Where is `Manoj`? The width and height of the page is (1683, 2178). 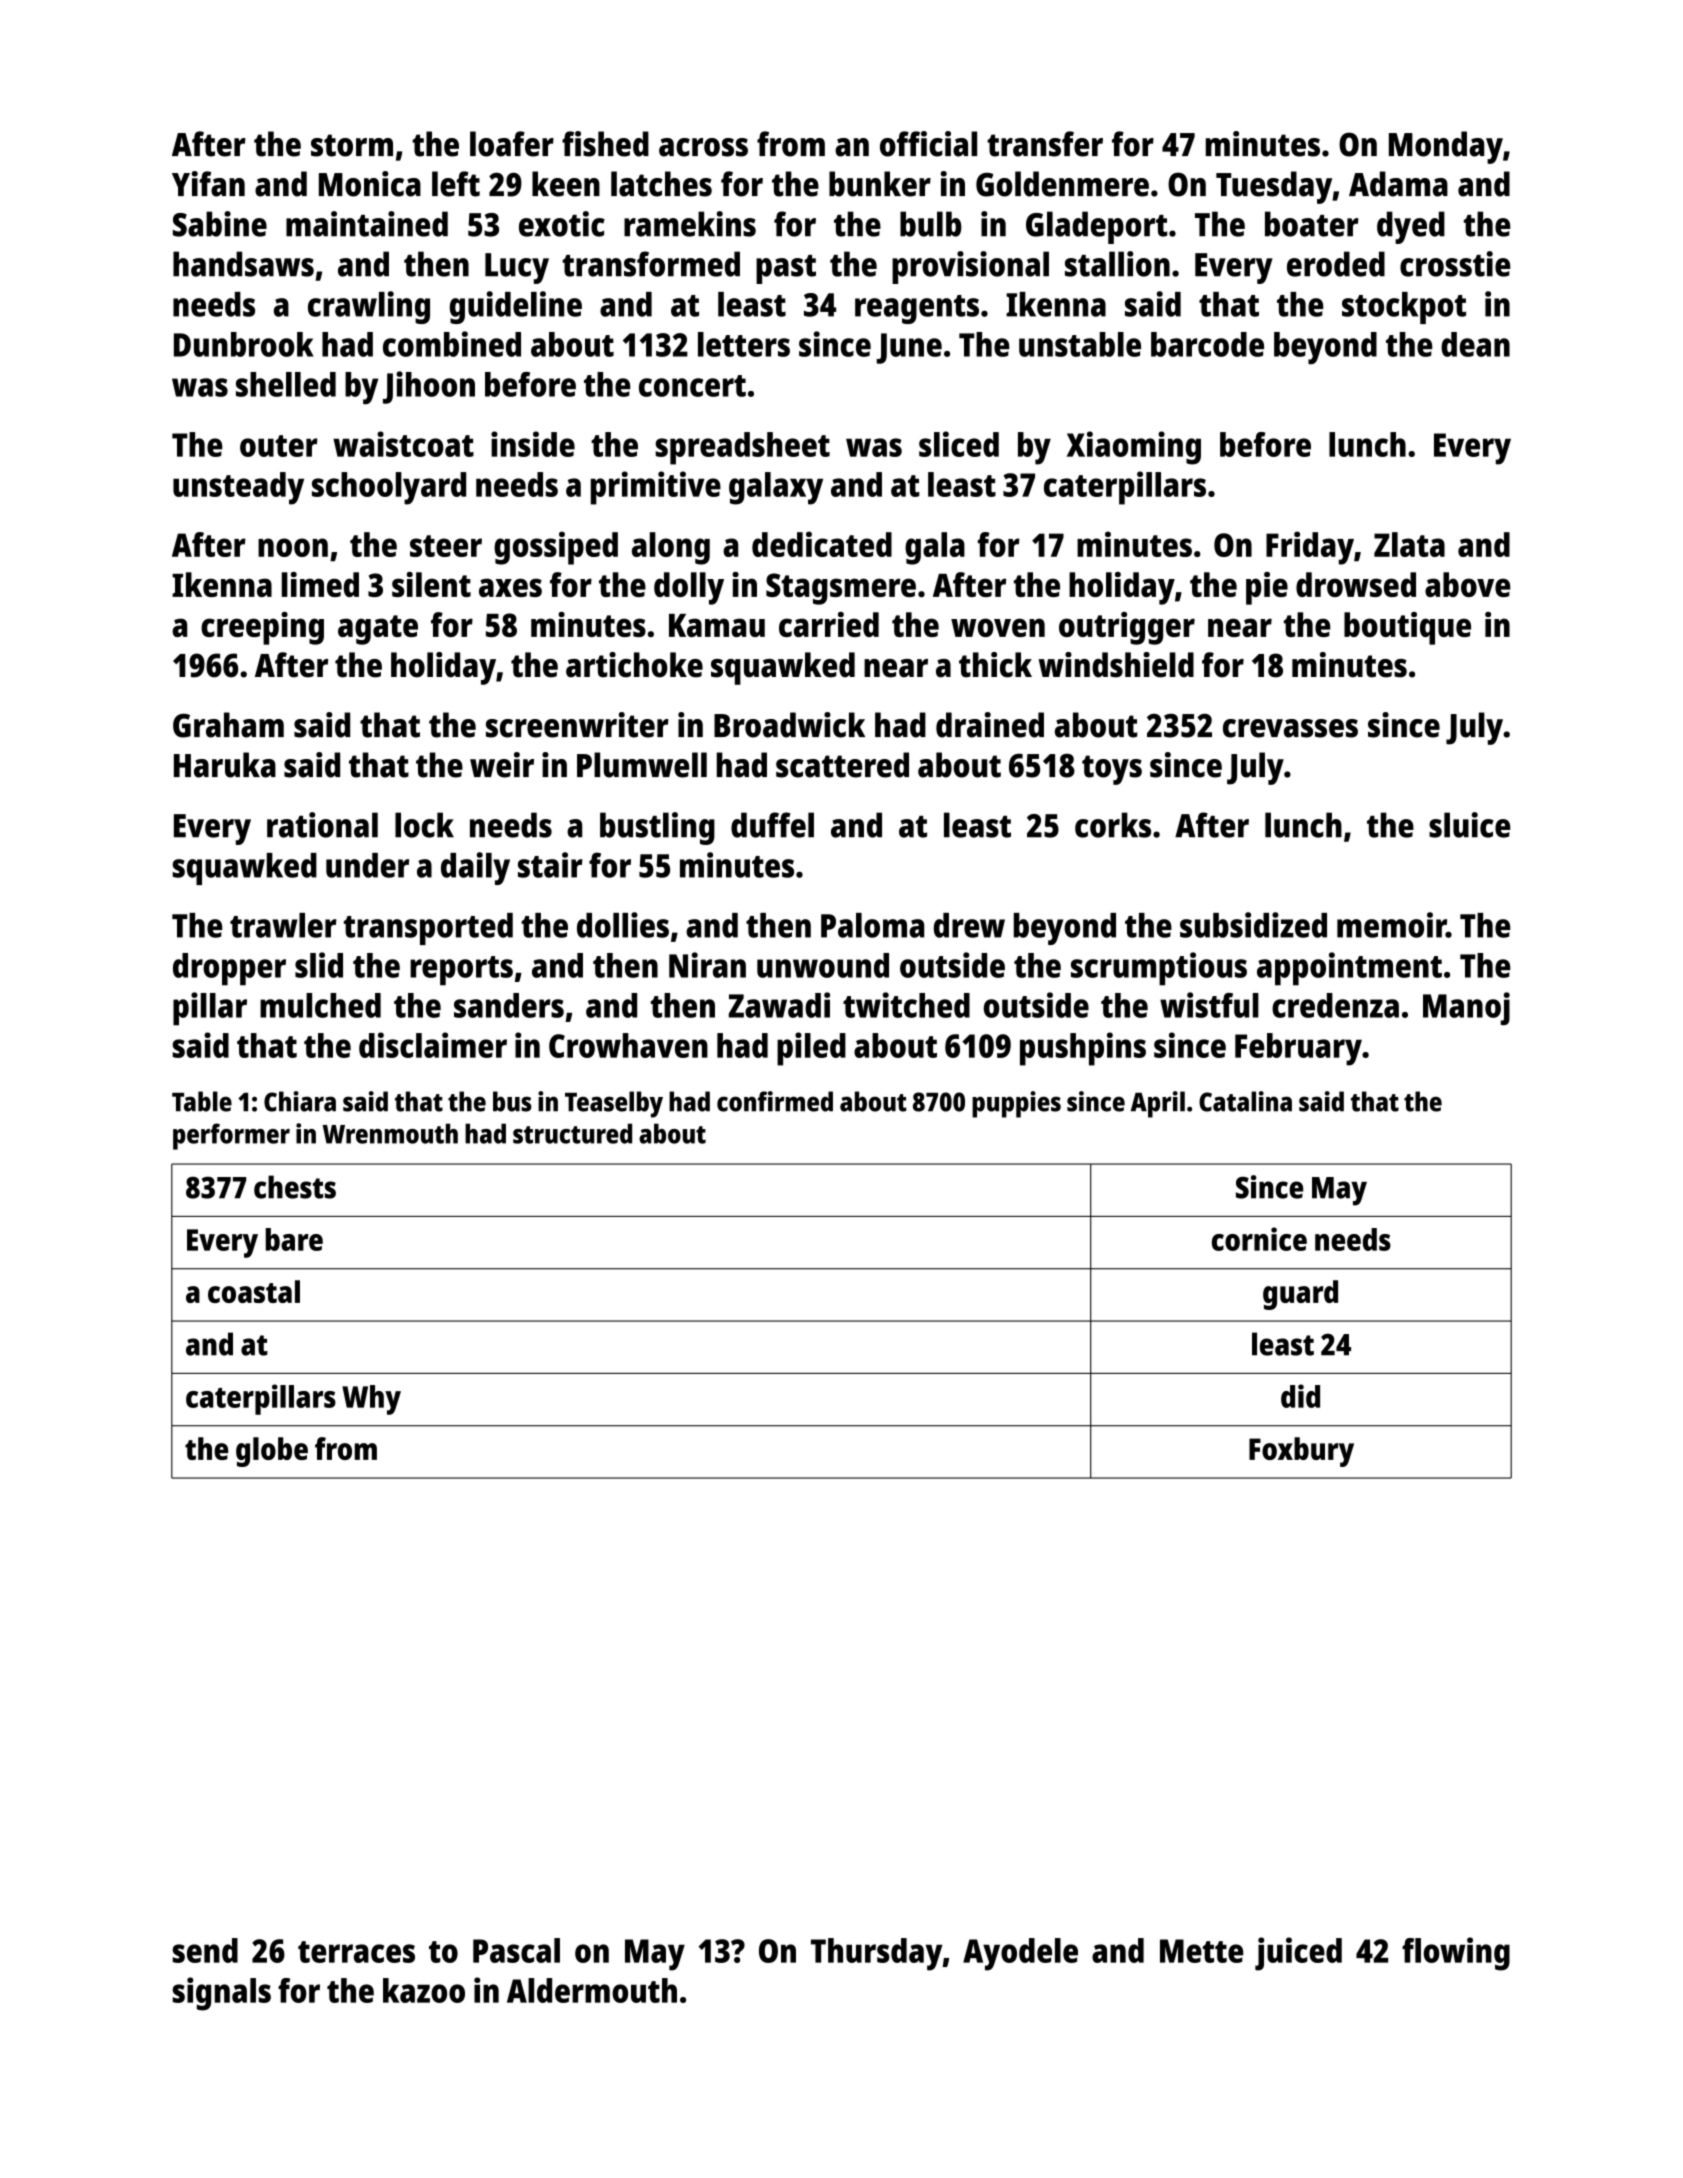
Manoj is located at coordinates (1466, 1008).
